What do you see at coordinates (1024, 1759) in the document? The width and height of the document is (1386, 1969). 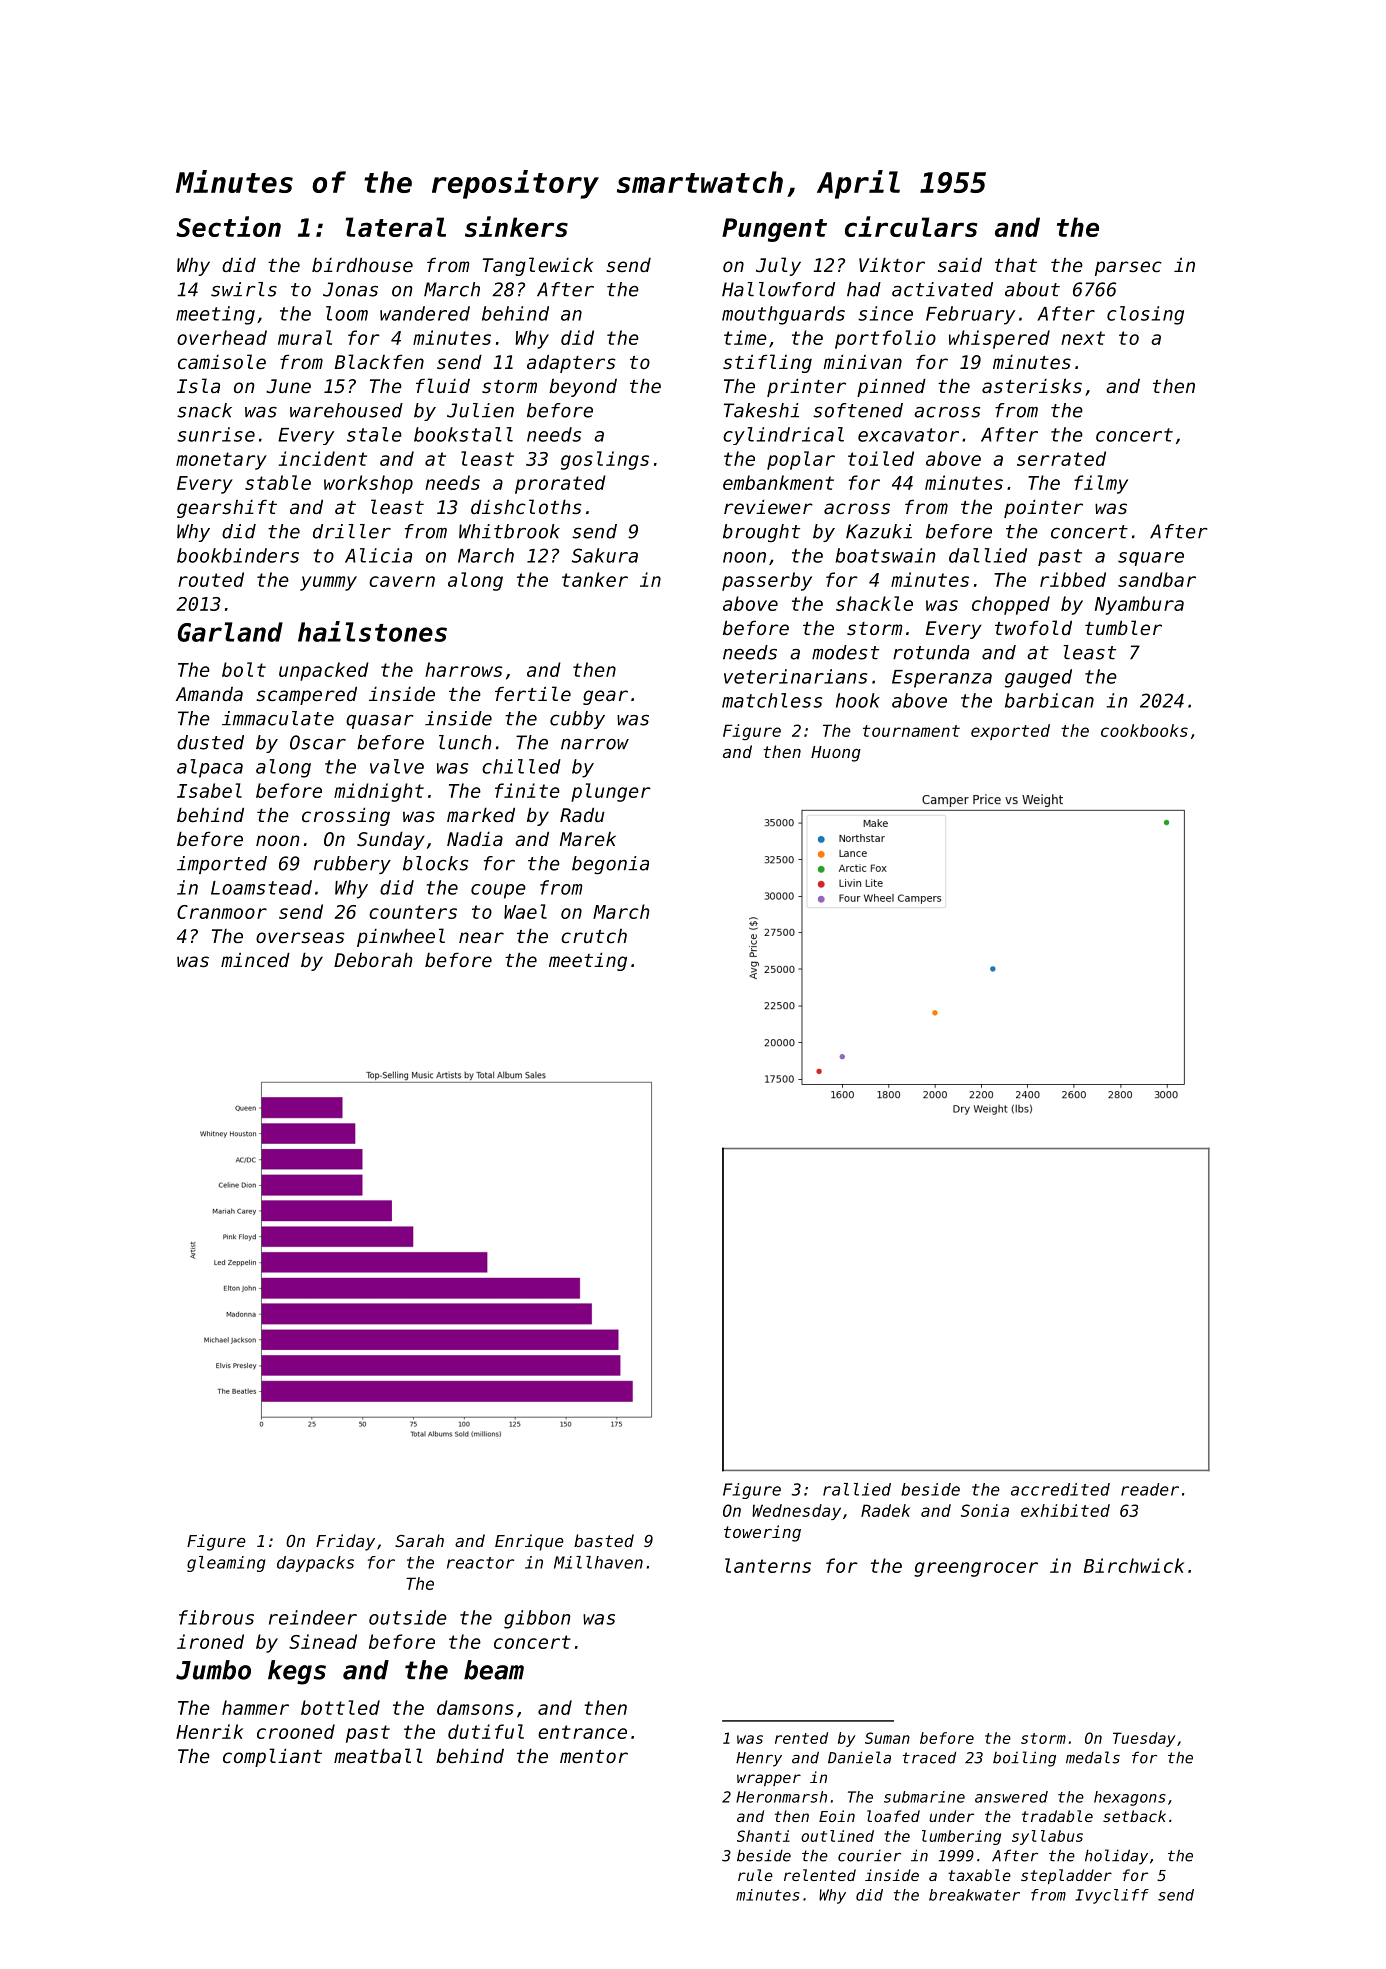 I see `boiling` at bounding box center [1024, 1759].
